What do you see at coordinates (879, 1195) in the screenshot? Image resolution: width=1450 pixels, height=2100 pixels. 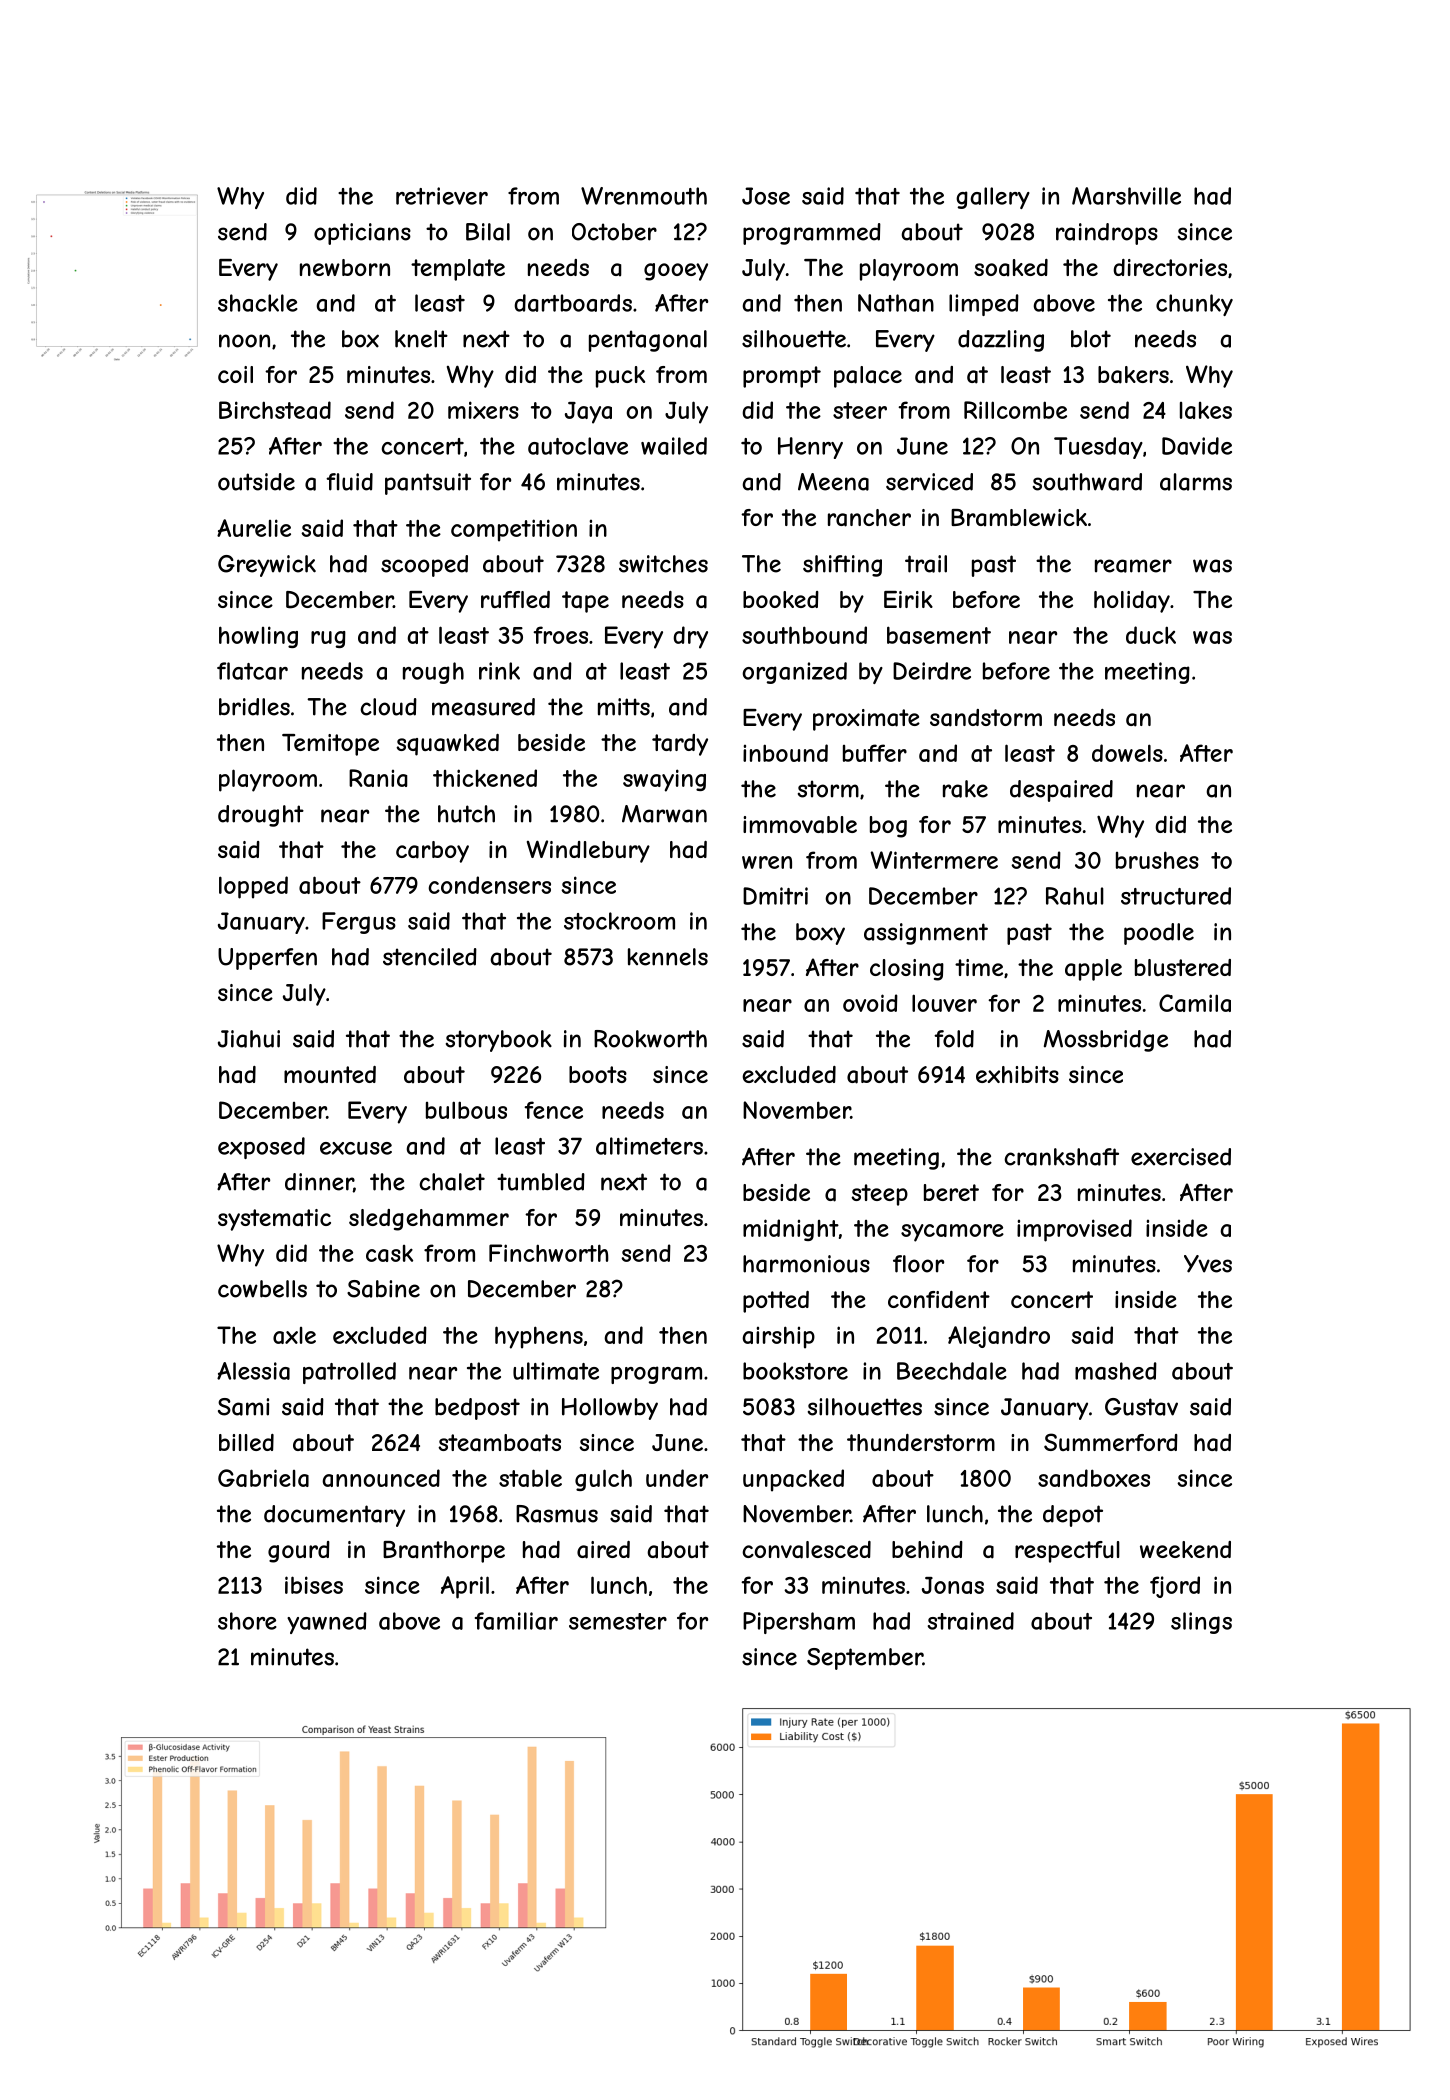 I see `steep` at bounding box center [879, 1195].
